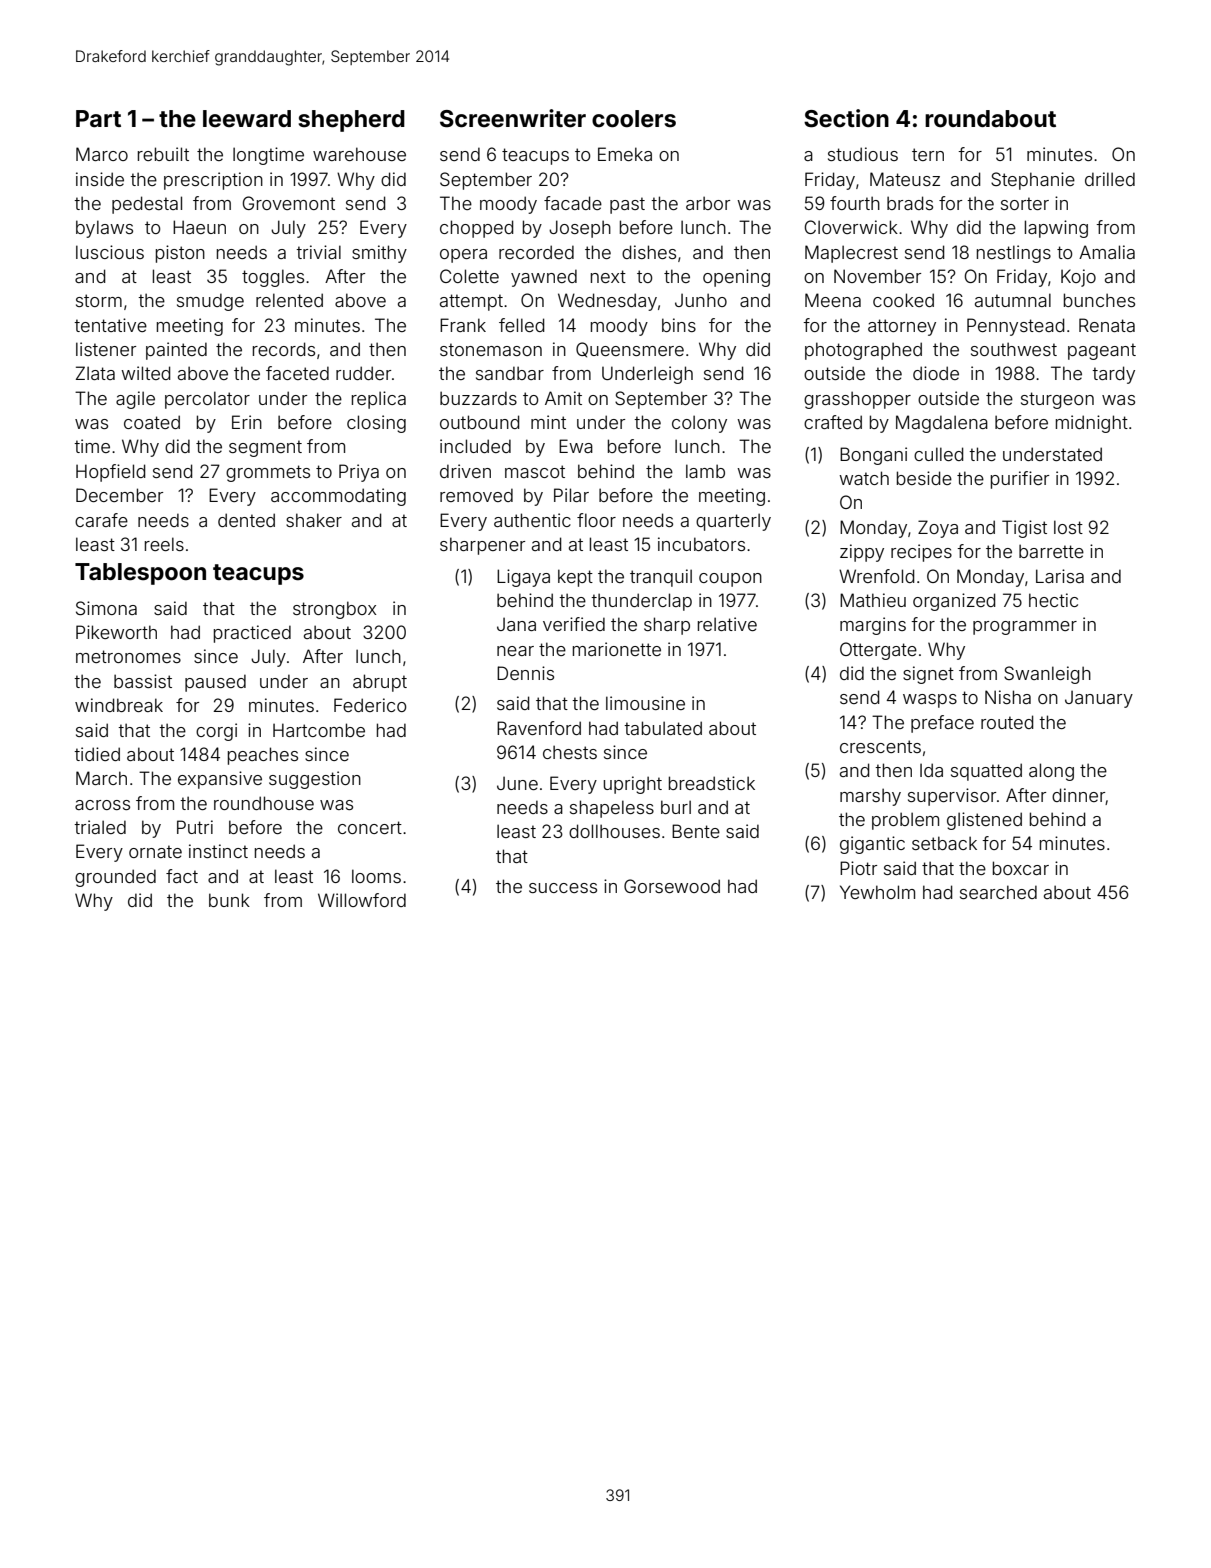  Describe the element at coordinates (164, 544) in the page. I see `reels` at that location.
